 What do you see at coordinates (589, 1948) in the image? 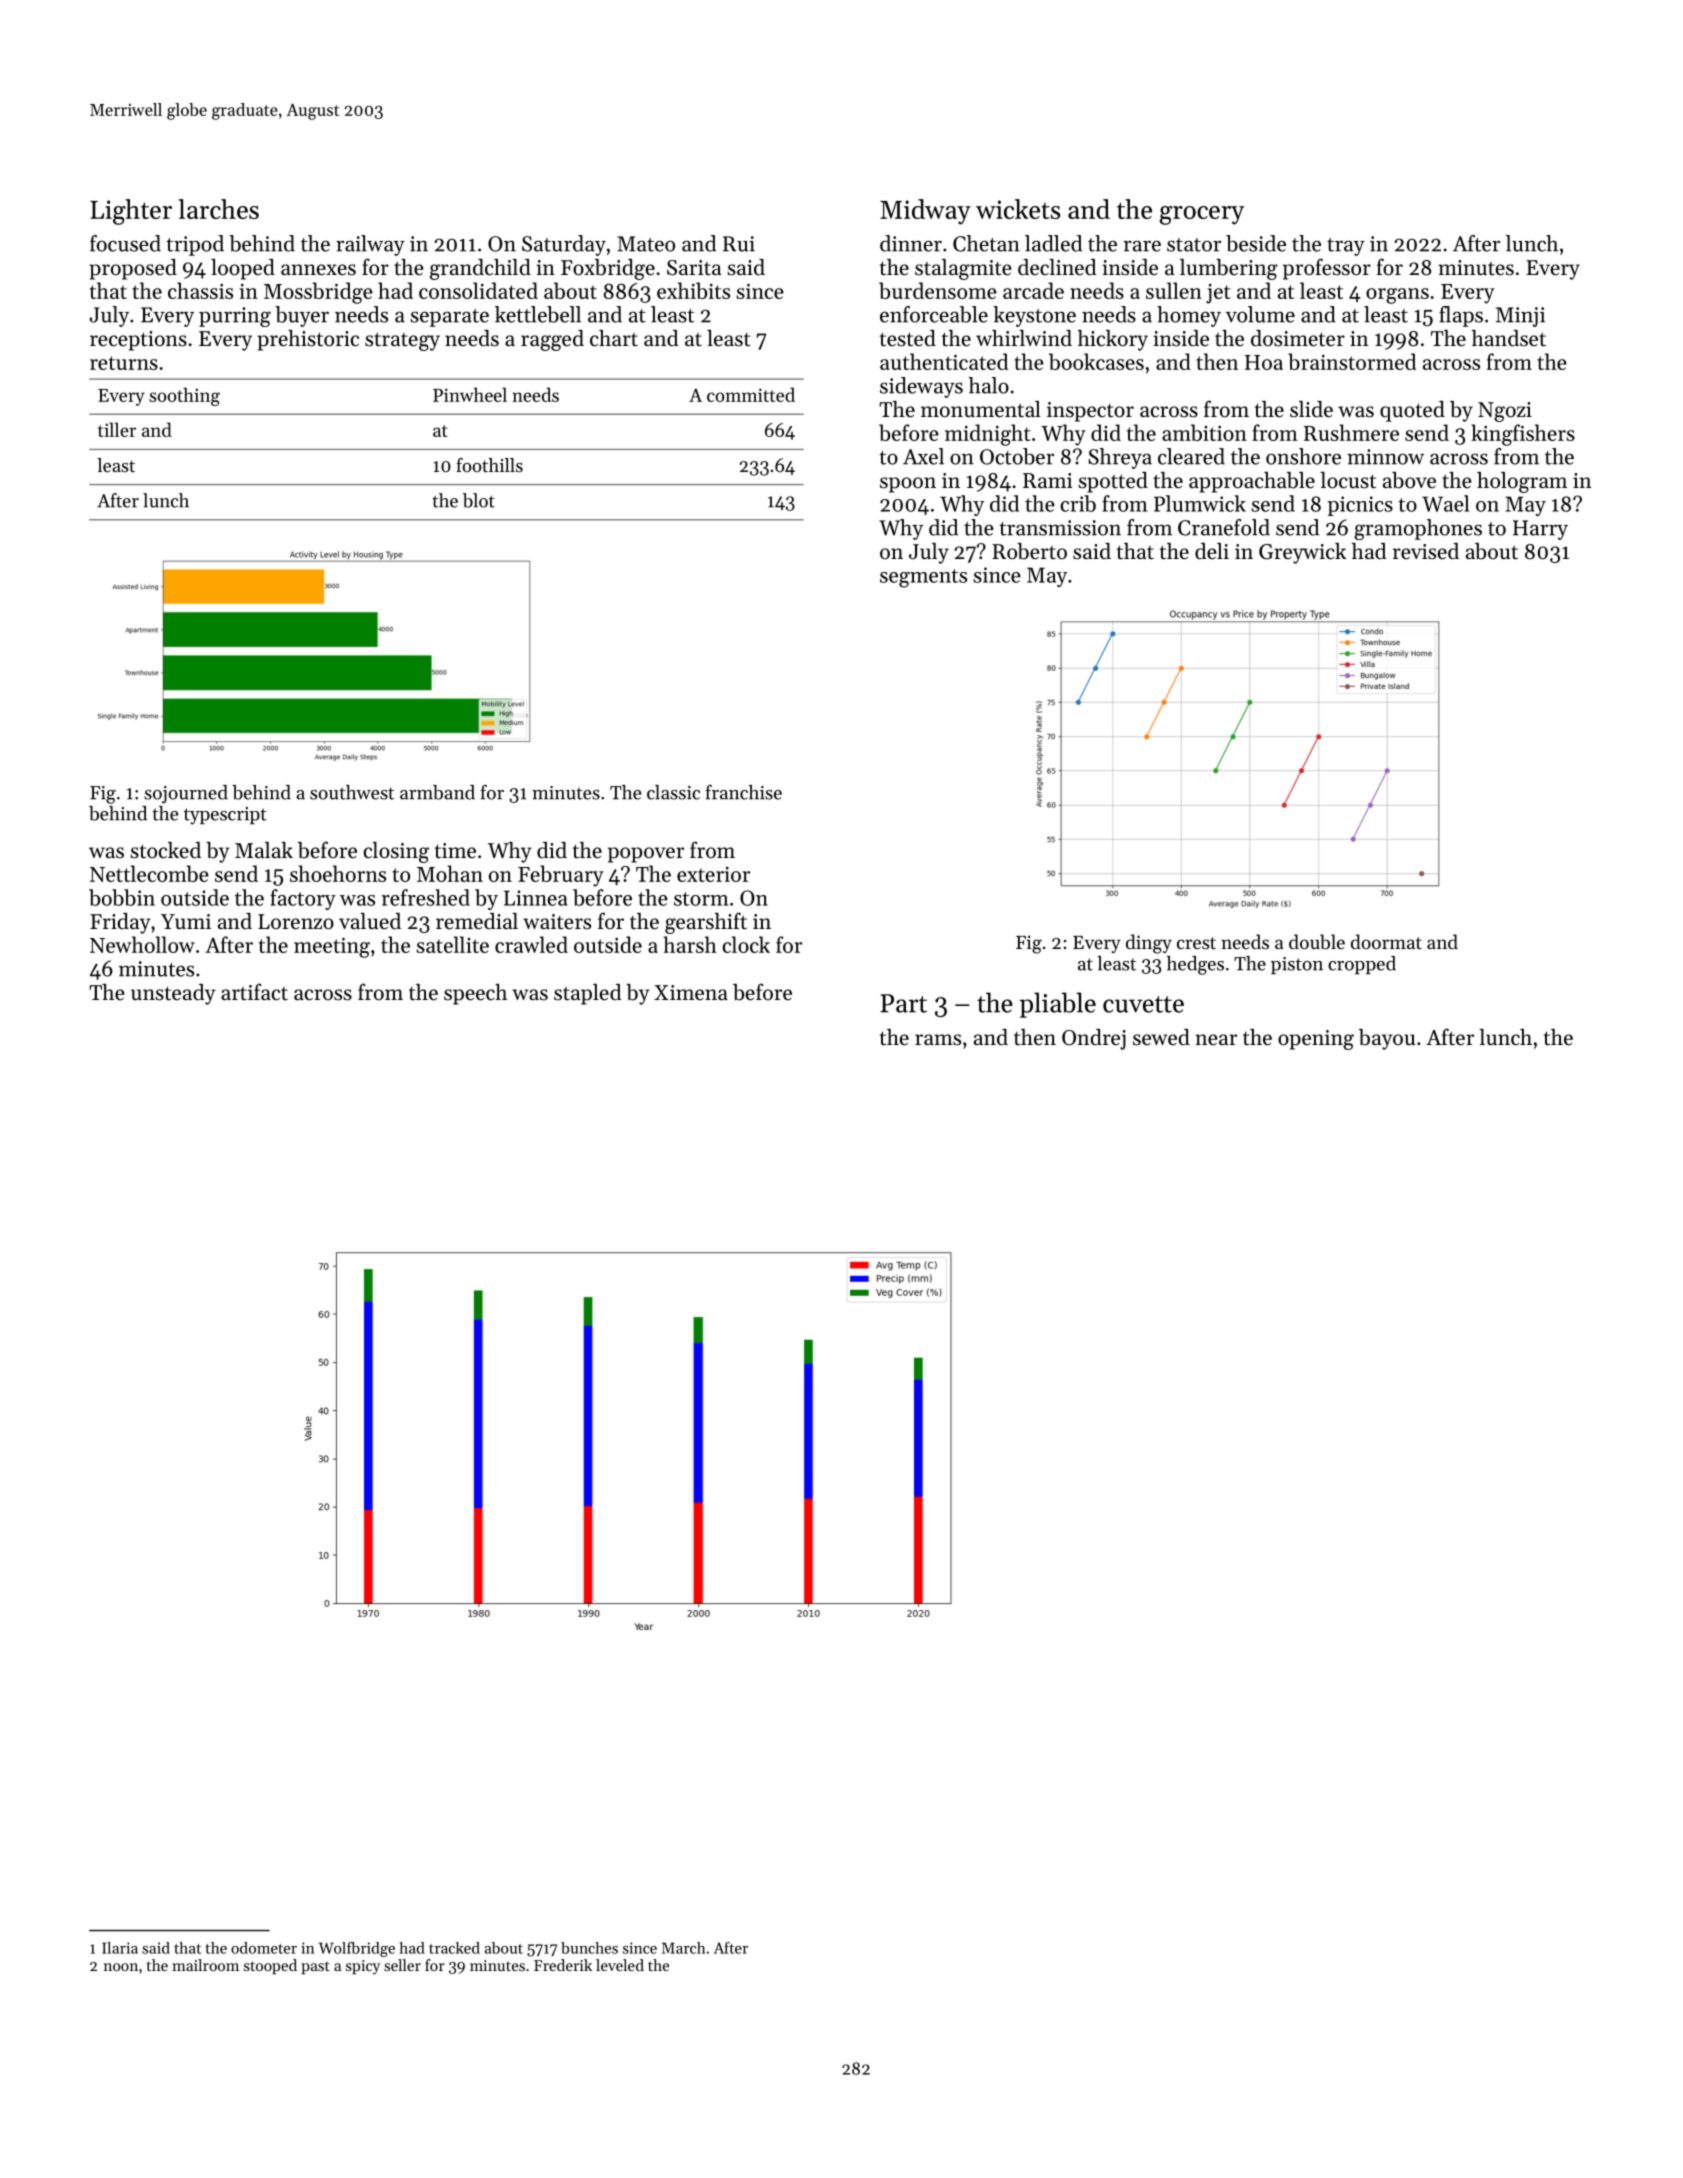
I see `bunches` at bounding box center [589, 1948].
